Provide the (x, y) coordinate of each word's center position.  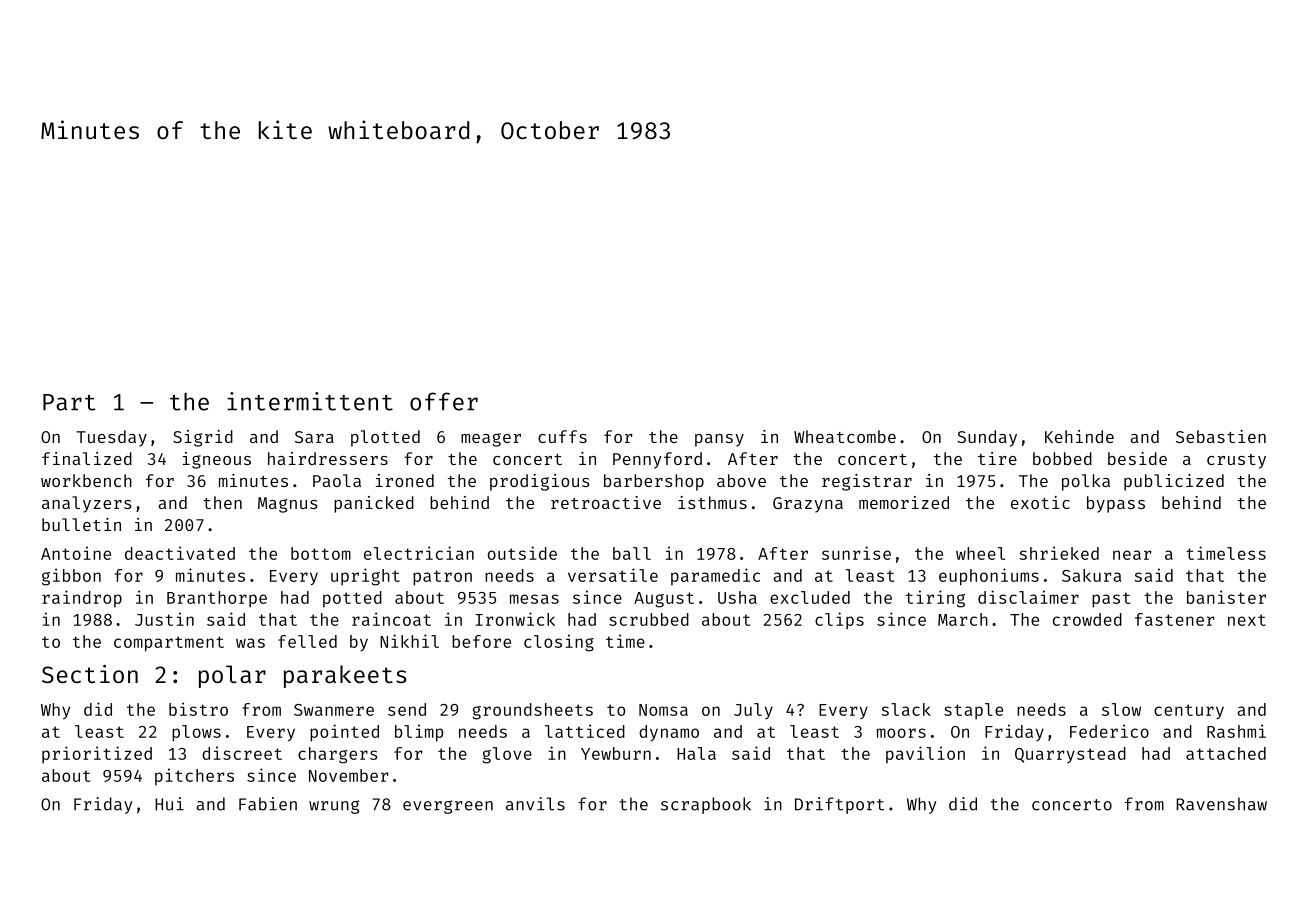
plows (196, 733)
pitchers (194, 777)
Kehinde (1079, 436)
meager (491, 440)
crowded (1087, 619)
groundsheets (533, 711)
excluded (810, 597)
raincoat (391, 619)
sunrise (856, 553)
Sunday (987, 438)
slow (1121, 709)
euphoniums (989, 577)
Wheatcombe (845, 436)
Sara (314, 437)
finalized (87, 458)
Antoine (76, 553)
